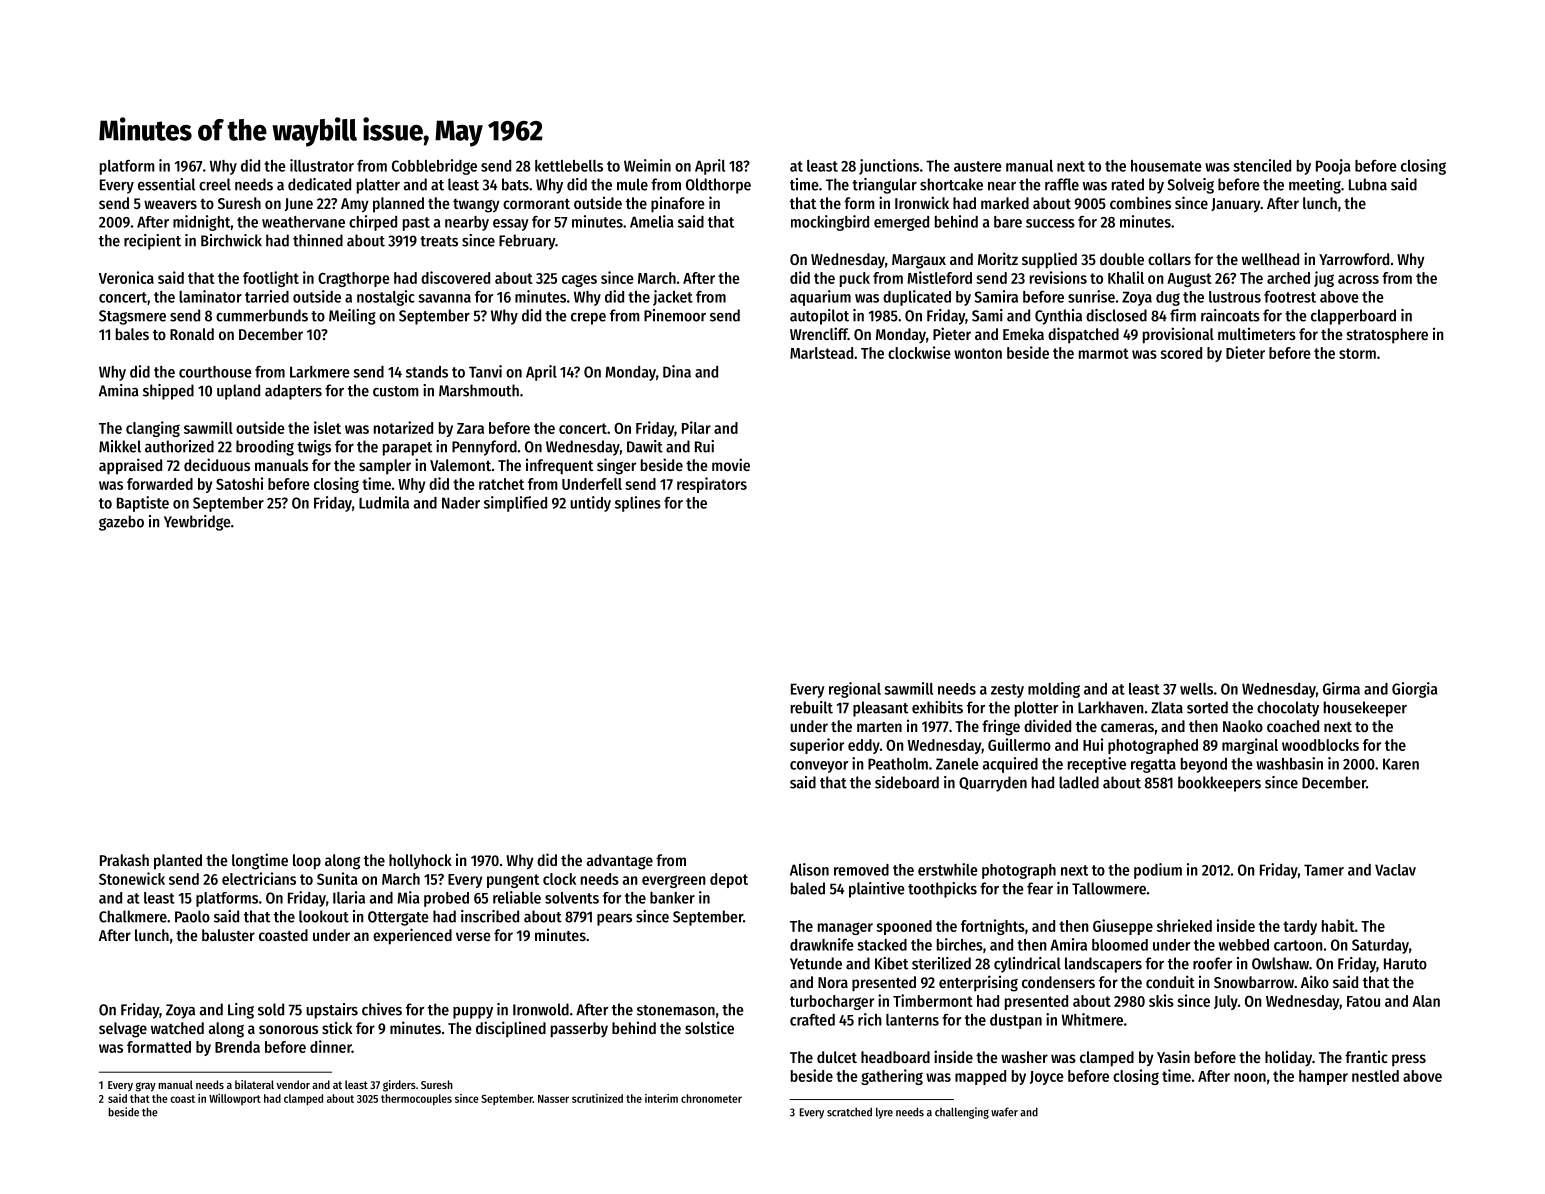 Image resolution: width=1545 pixels, height=1194 pixels. I want to click on illustrator, so click(322, 165).
